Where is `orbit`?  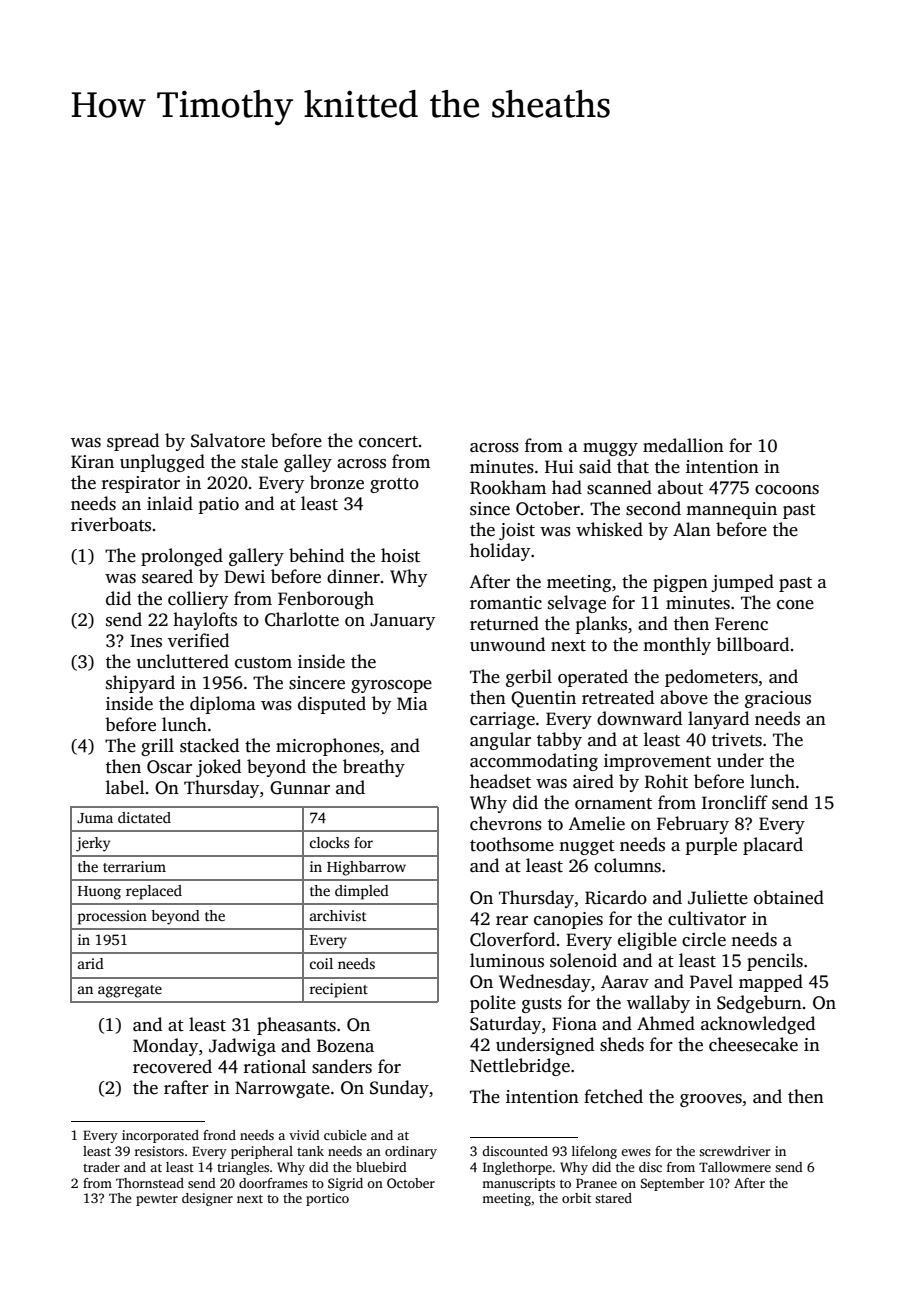
orbit is located at coordinates (576, 1198).
